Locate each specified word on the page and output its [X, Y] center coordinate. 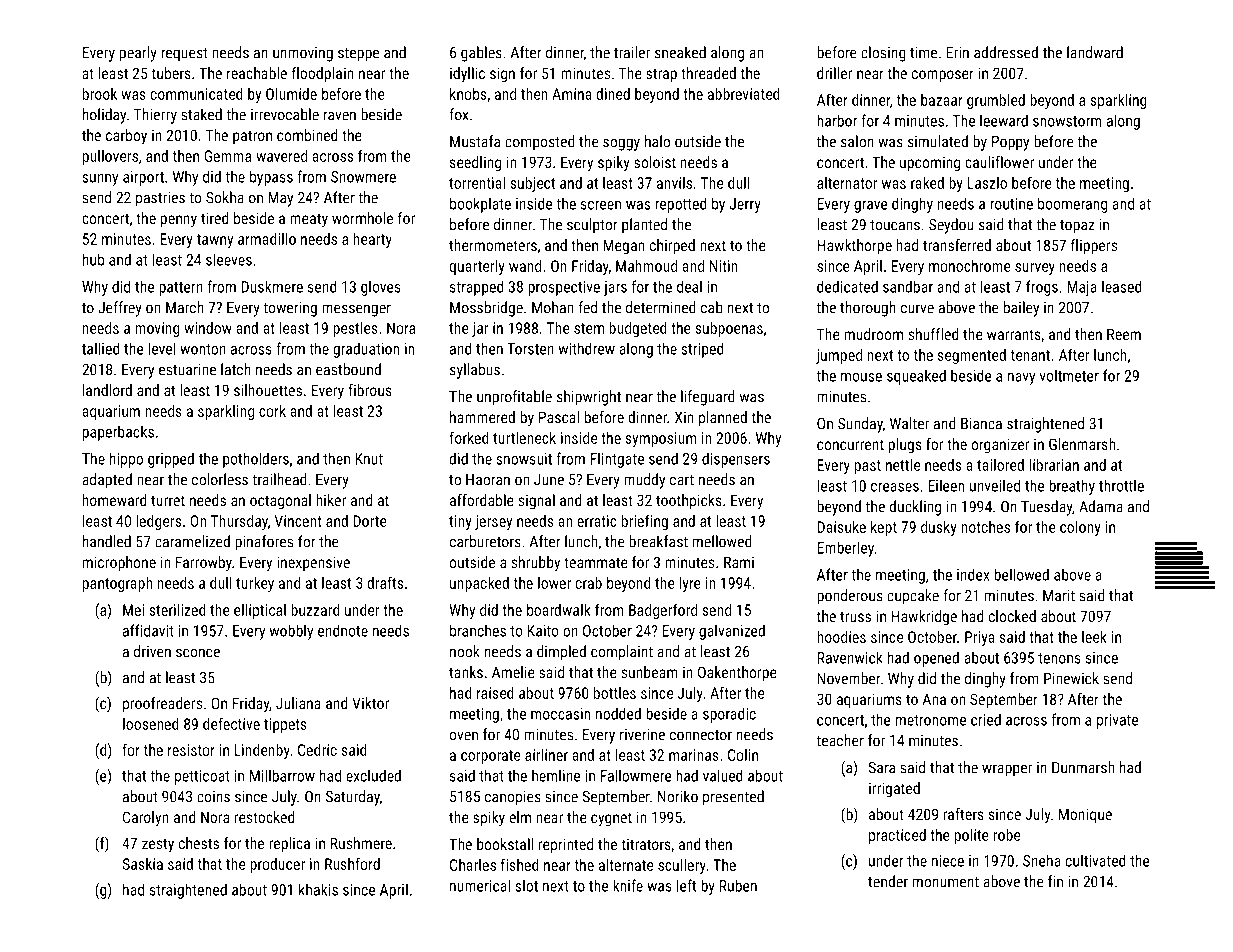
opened [936, 659]
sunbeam [649, 672]
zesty [158, 845]
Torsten [530, 349]
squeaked [916, 377]
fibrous [370, 390]
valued [723, 775]
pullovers [110, 157]
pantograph [117, 584]
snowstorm [1067, 121]
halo [657, 141]
